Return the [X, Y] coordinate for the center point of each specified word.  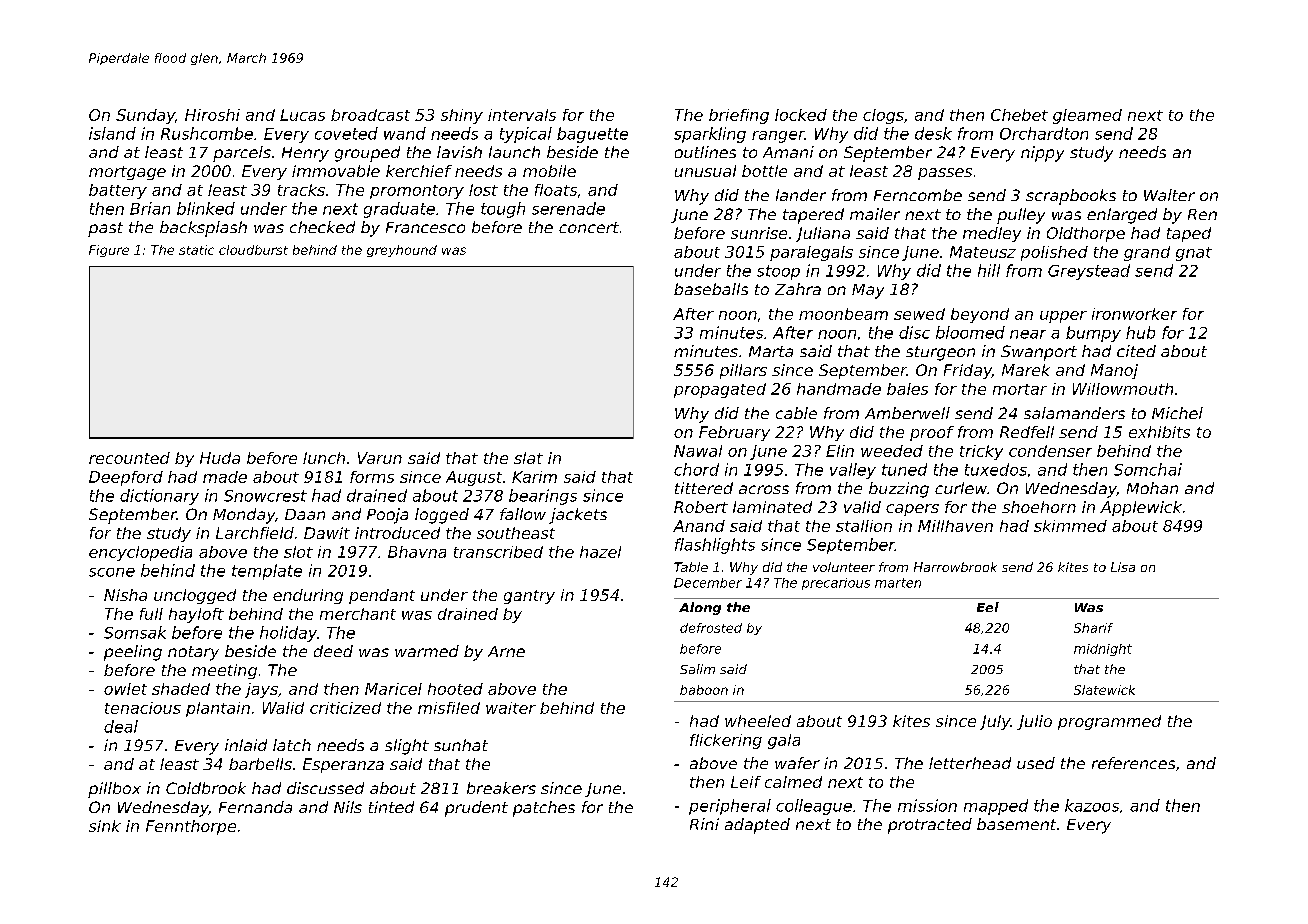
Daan [305, 514]
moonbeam [843, 314]
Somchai [1148, 469]
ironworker [1134, 314]
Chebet [1019, 115]
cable [796, 413]
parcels [242, 154]
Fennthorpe [191, 827]
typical [526, 135]
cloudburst [253, 250]
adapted [757, 826]
